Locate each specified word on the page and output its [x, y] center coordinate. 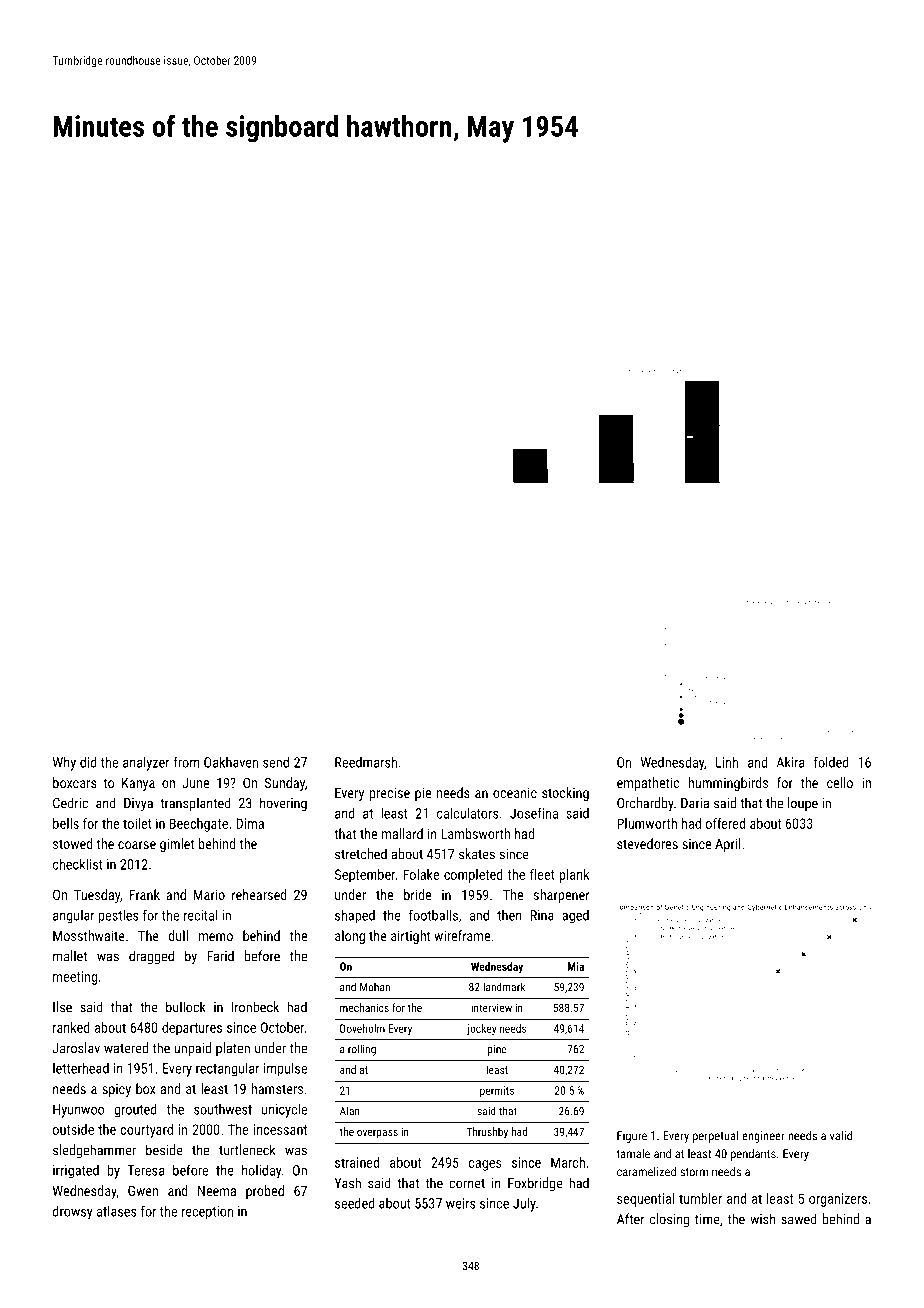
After [631, 1219]
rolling [362, 1050]
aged [575, 917]
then [509, 915]
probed [265, 1192]
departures [192, 1029]
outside [73, 1129]
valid [841, 1136]
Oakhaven [231, 762]
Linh [727, 762]
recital [201, 915]
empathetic [648, 784]
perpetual [715, 1137]
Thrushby [487, 1133]
